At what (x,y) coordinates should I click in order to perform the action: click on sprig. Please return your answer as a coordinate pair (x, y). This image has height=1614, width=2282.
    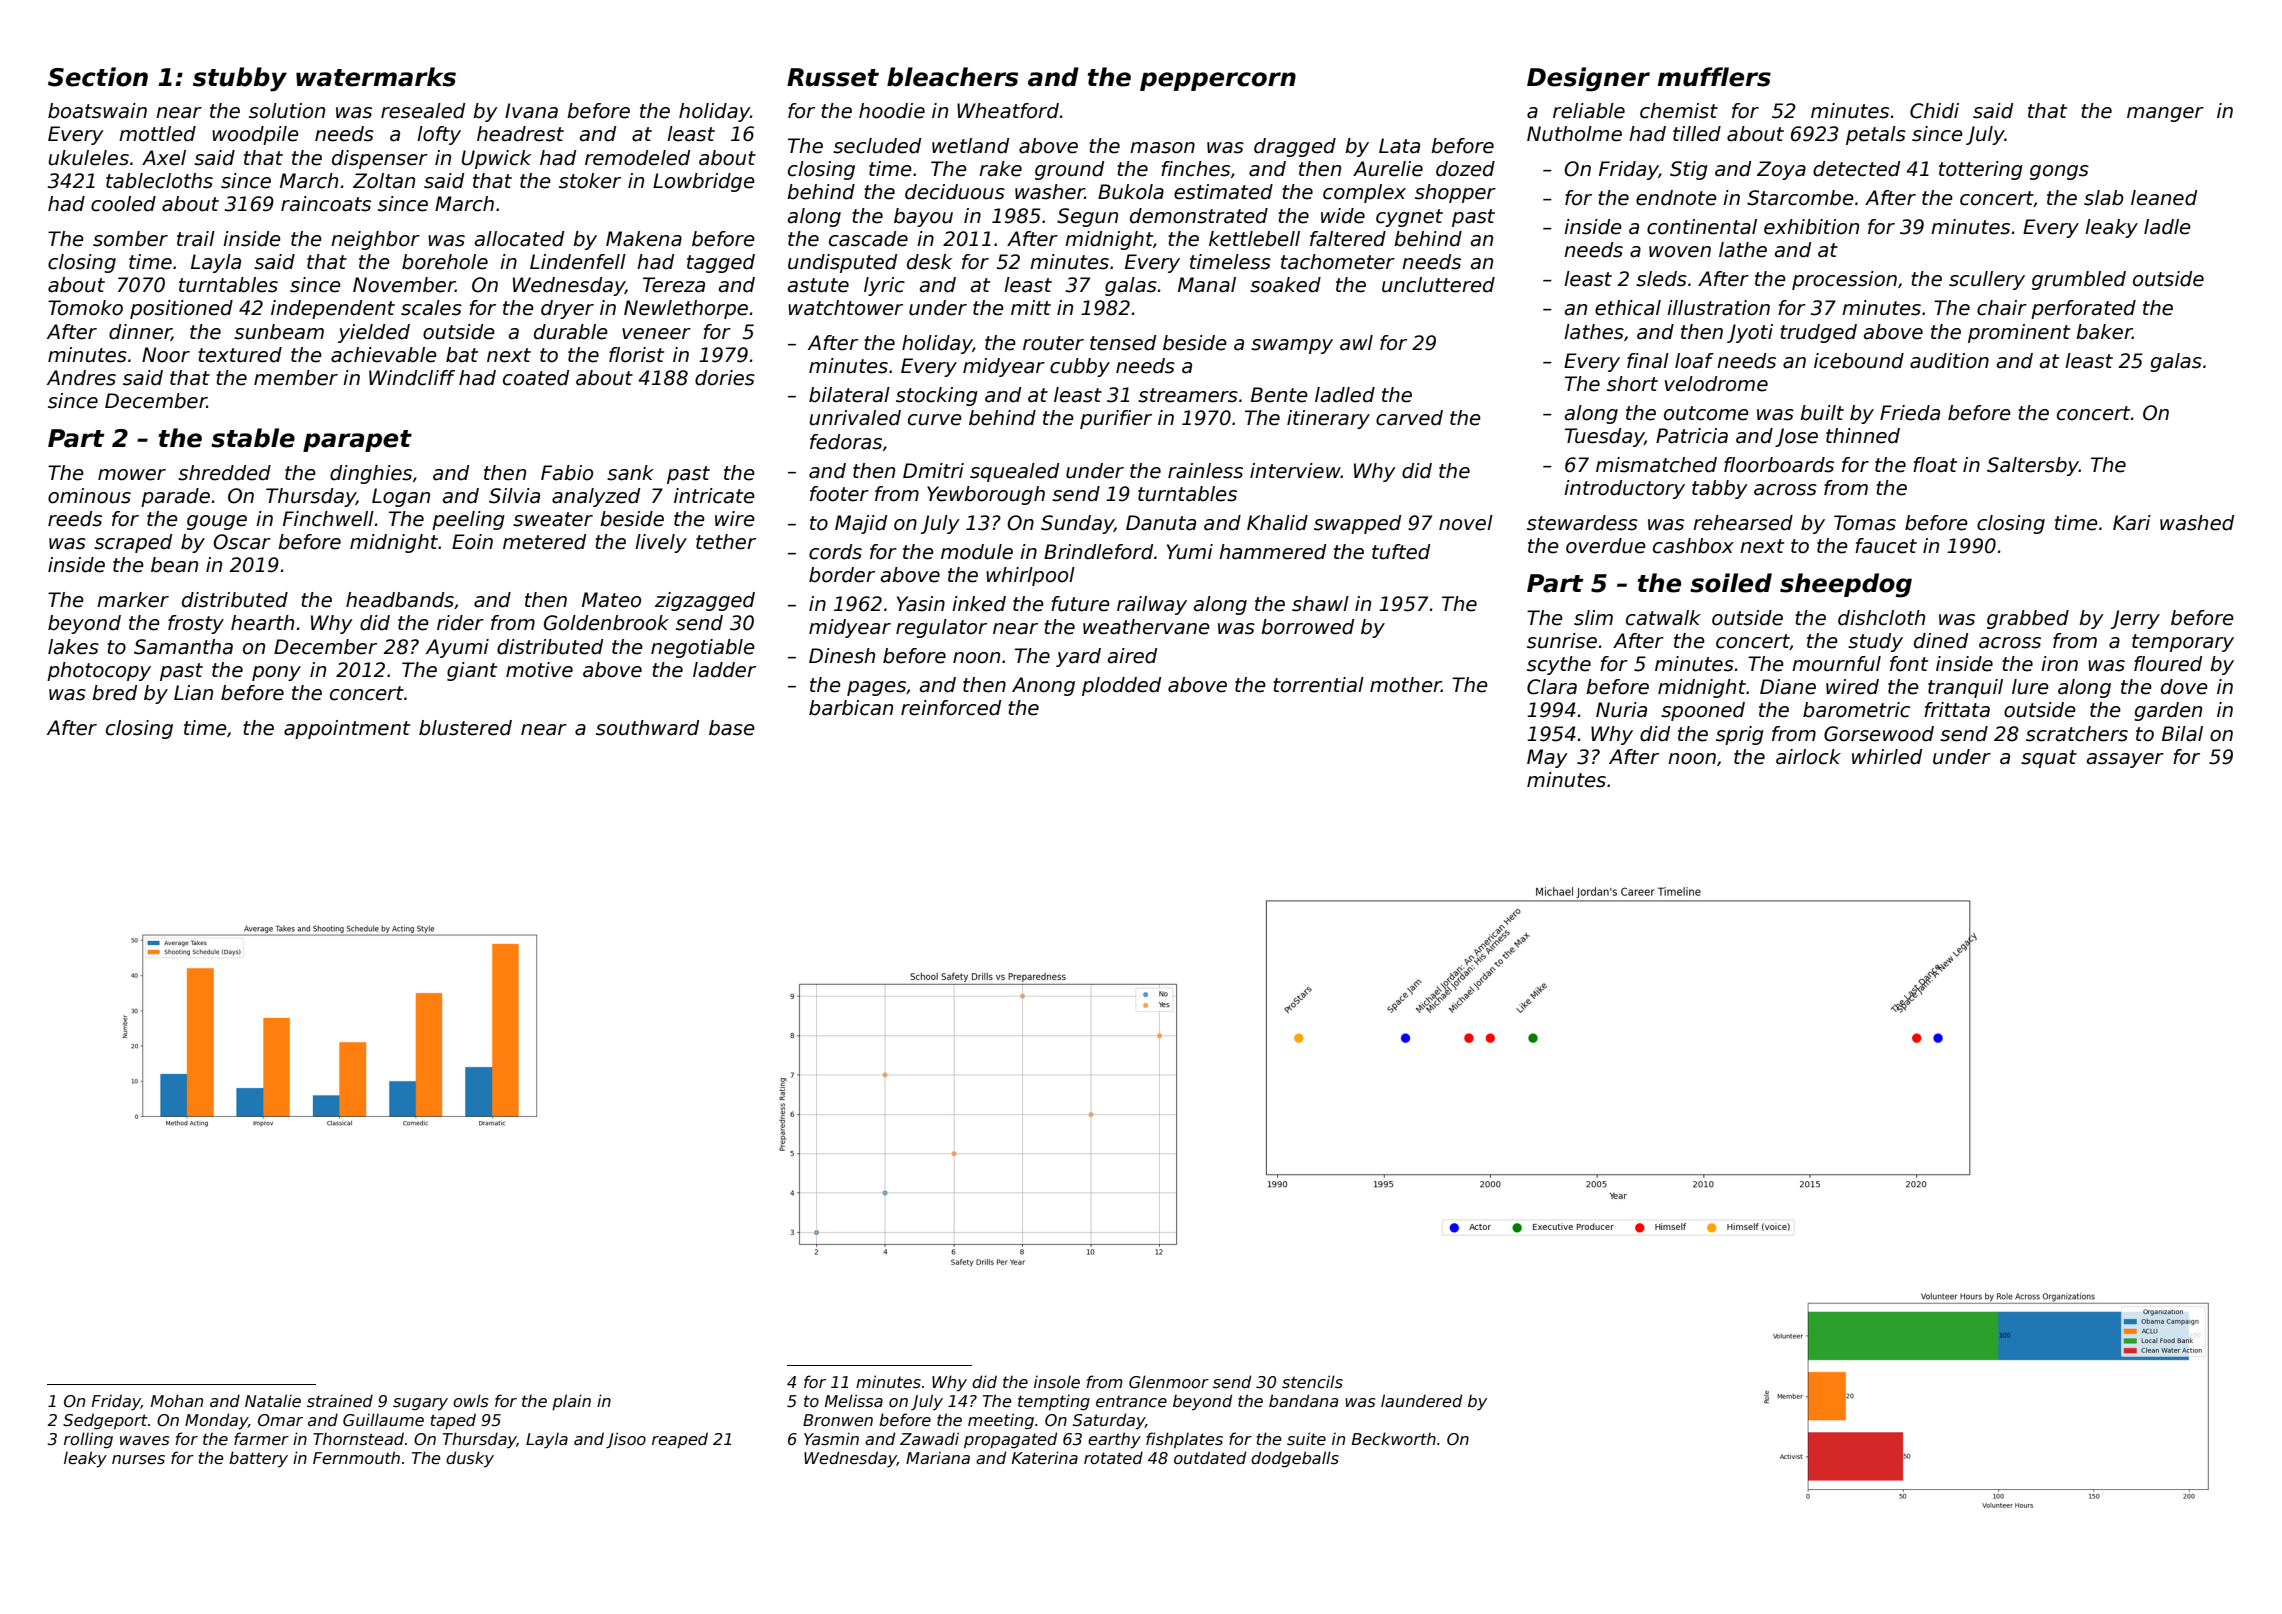
    Looking at the image, I should click on (1740, 735).
